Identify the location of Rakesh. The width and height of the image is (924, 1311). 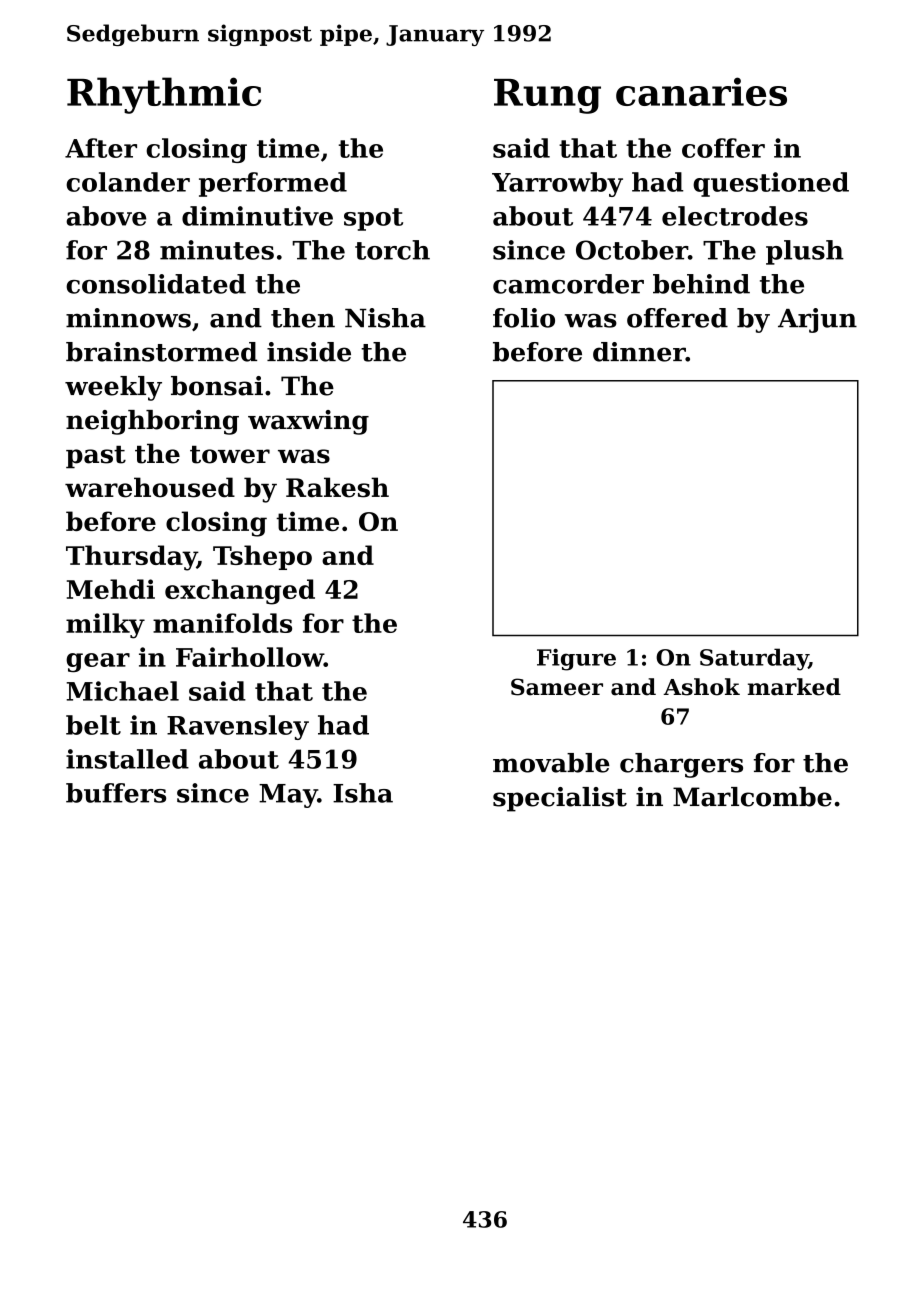
(337, 487).
